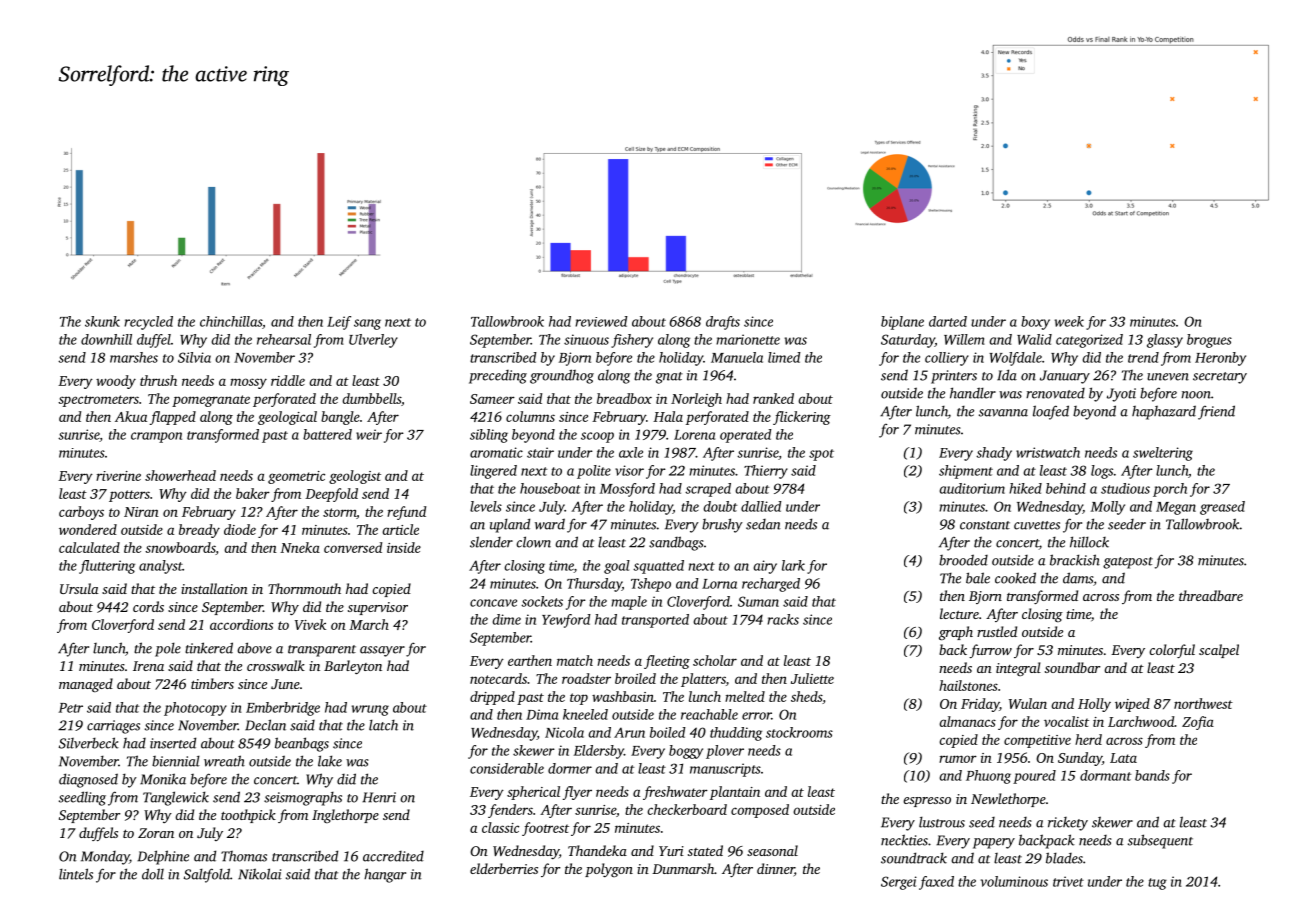 This screenshot has width=1308, height=924. Describe the element at coordinates (766, 472) in the screenshot. I see `Thierry` at that location.
